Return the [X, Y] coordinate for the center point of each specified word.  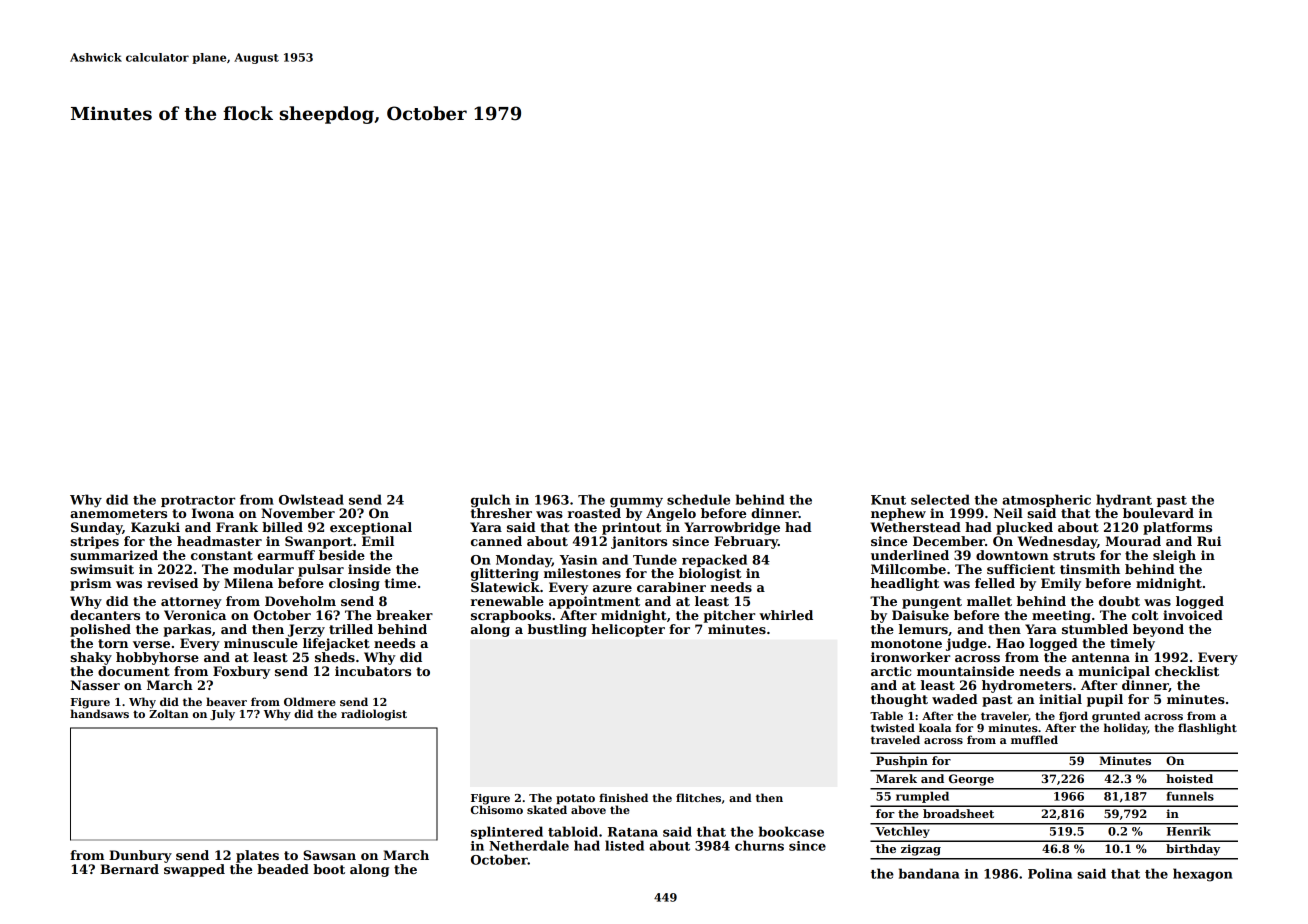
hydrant [1124, 501]
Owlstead [311, 499]
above [588, 809]
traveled [895, 739]
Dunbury [140, 856]
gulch [490, 501]
